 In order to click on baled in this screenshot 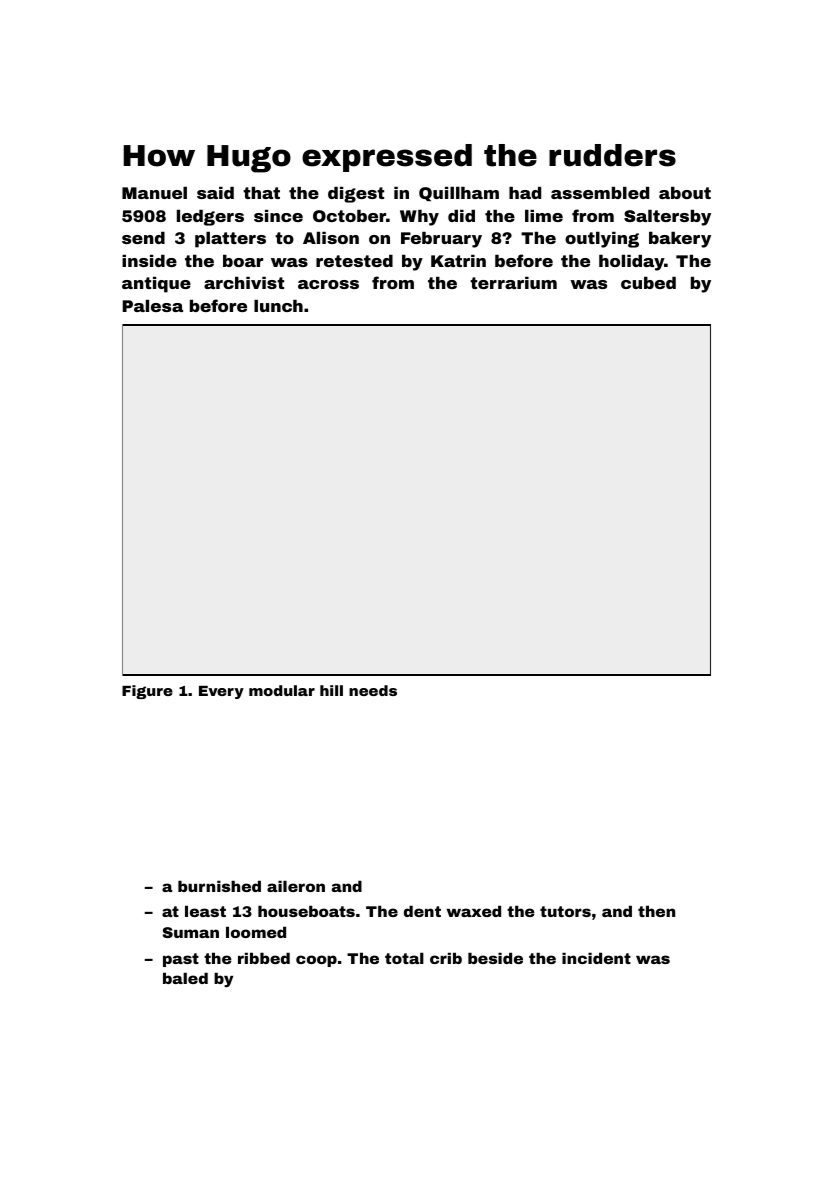, I will do `click(185, 978)`.
